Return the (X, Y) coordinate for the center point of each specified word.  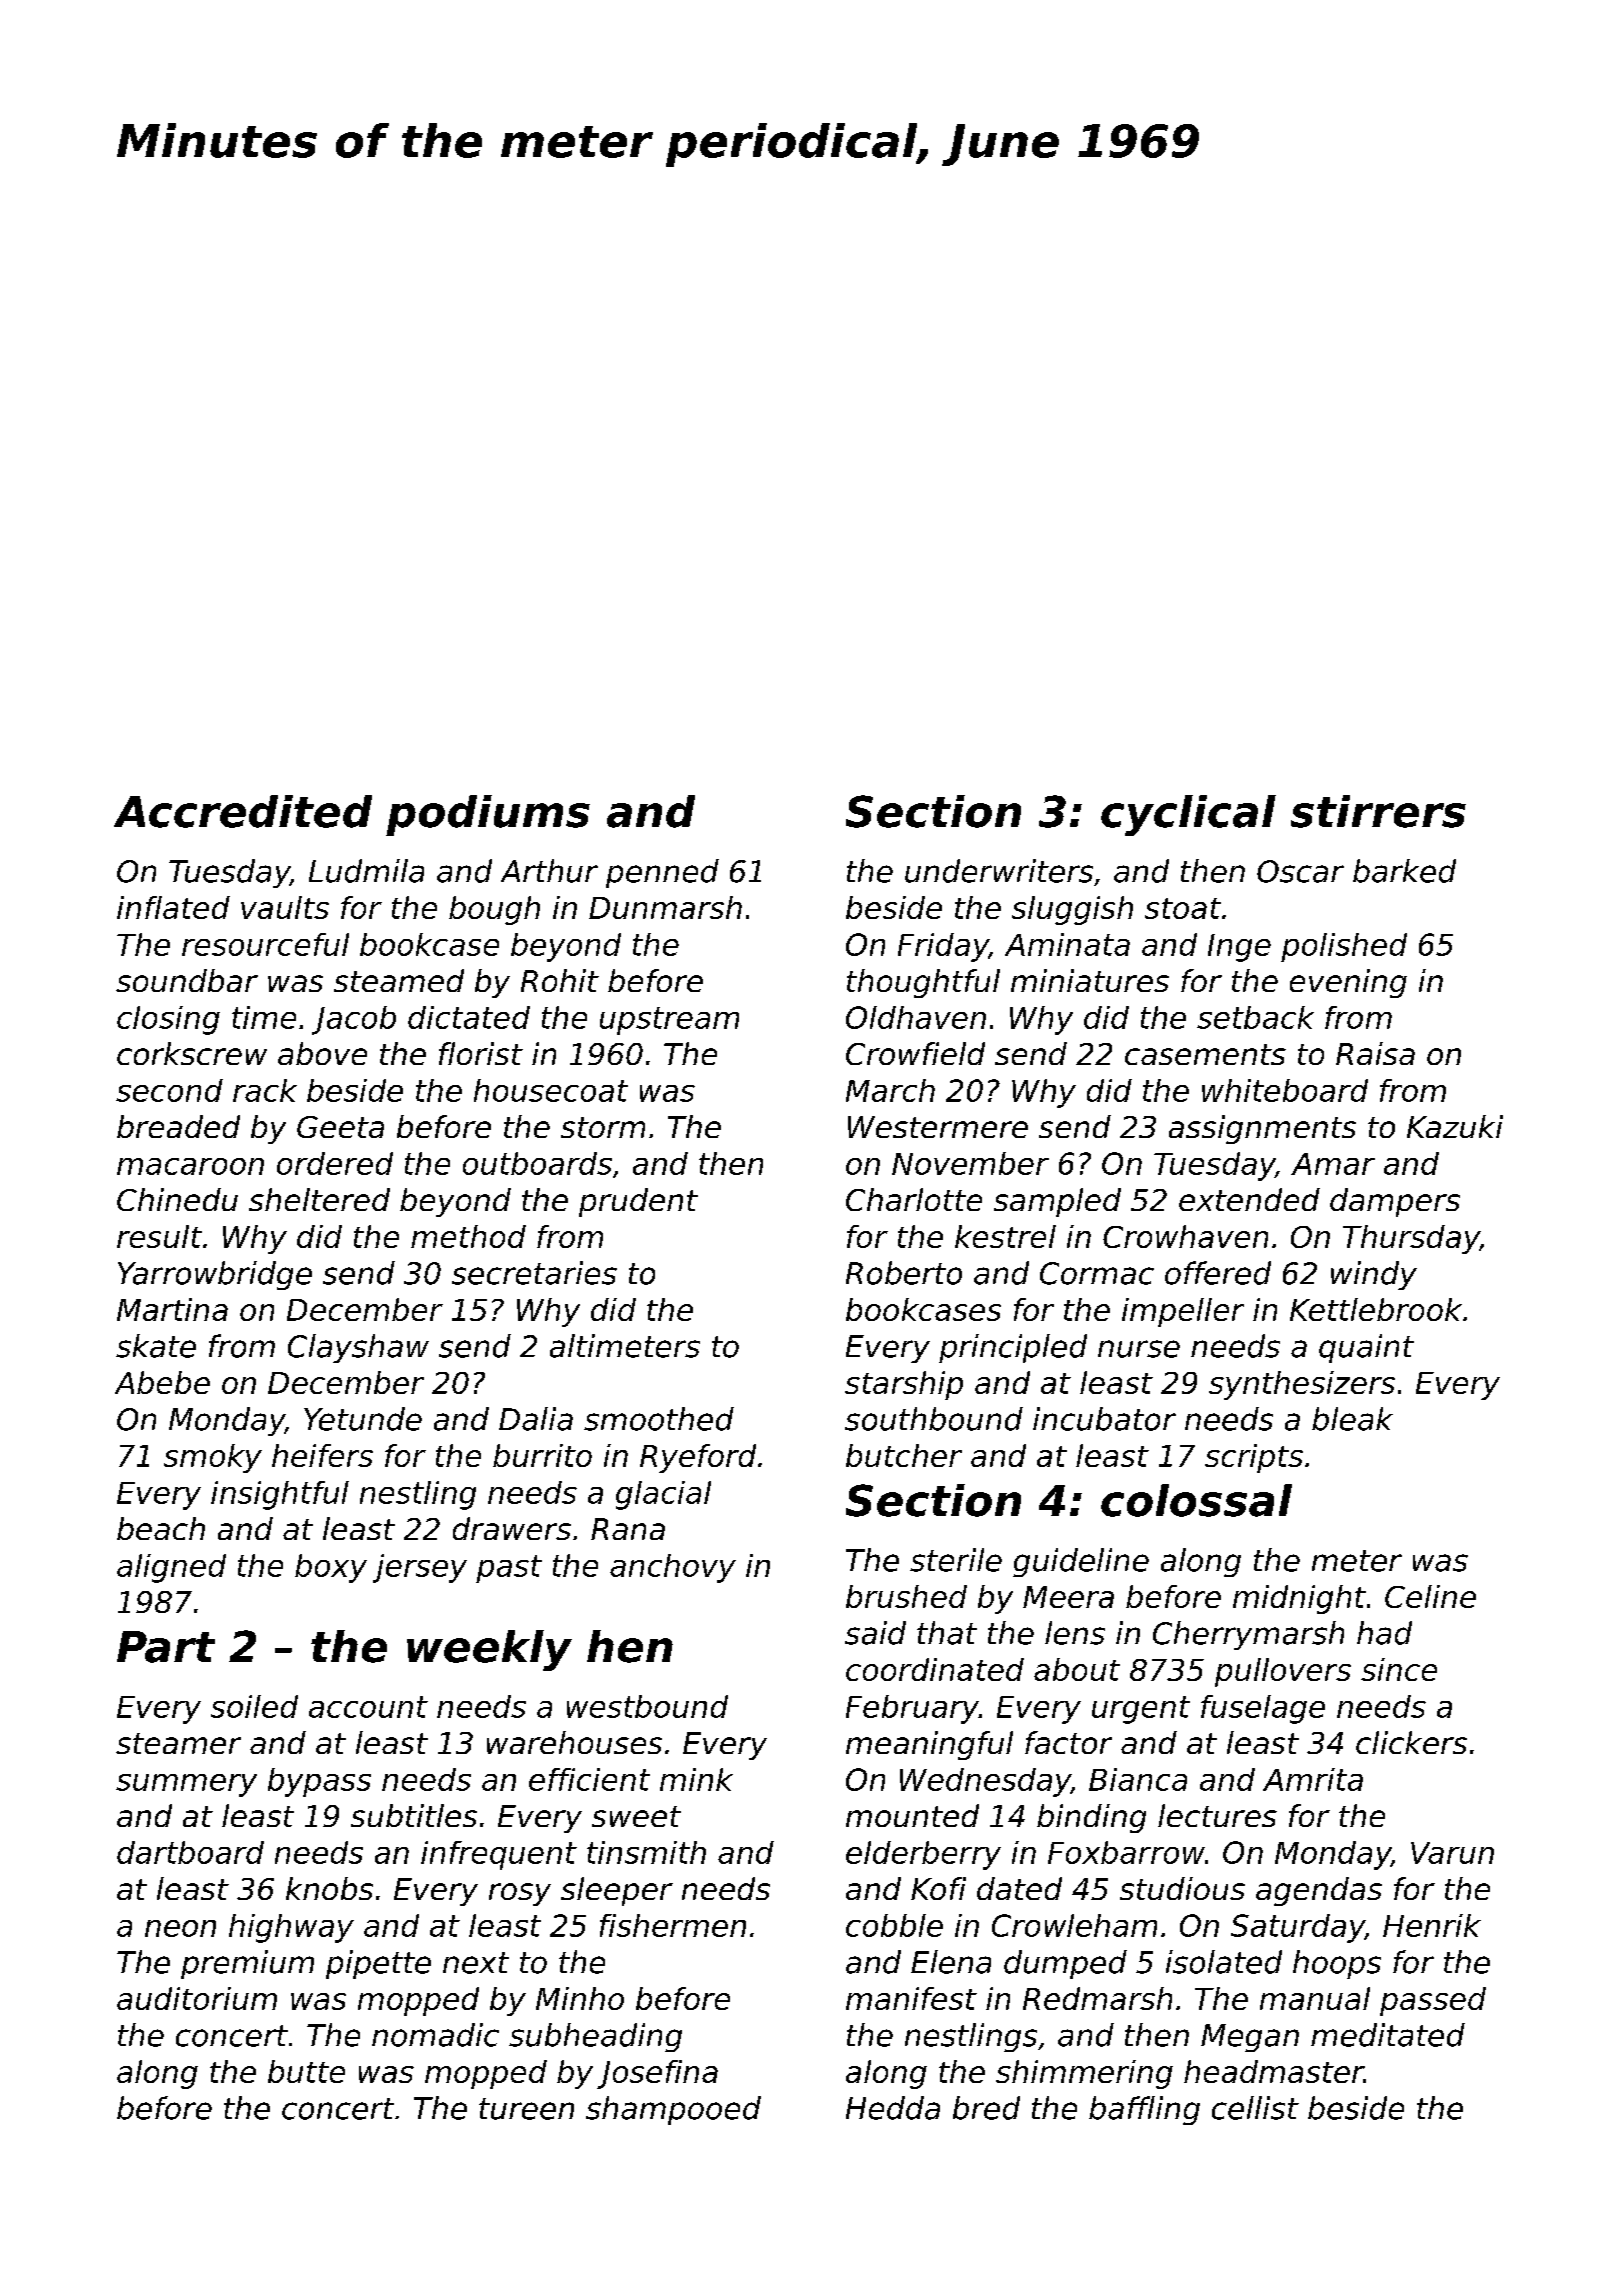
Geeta (340, 1127)
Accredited (243, 811)
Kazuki (1455, 1126)
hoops (1337, 1964)
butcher (904, 1455)
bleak (1352, 1419)
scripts (1254, 1458)
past (509, 1569)
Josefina (657, 2074)
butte (306, 2071)
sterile (956, 1560)
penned (662, 873)
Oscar (1300, 871)
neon (180, 1928)
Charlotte (914, 1199)
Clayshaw (358, 1348)
